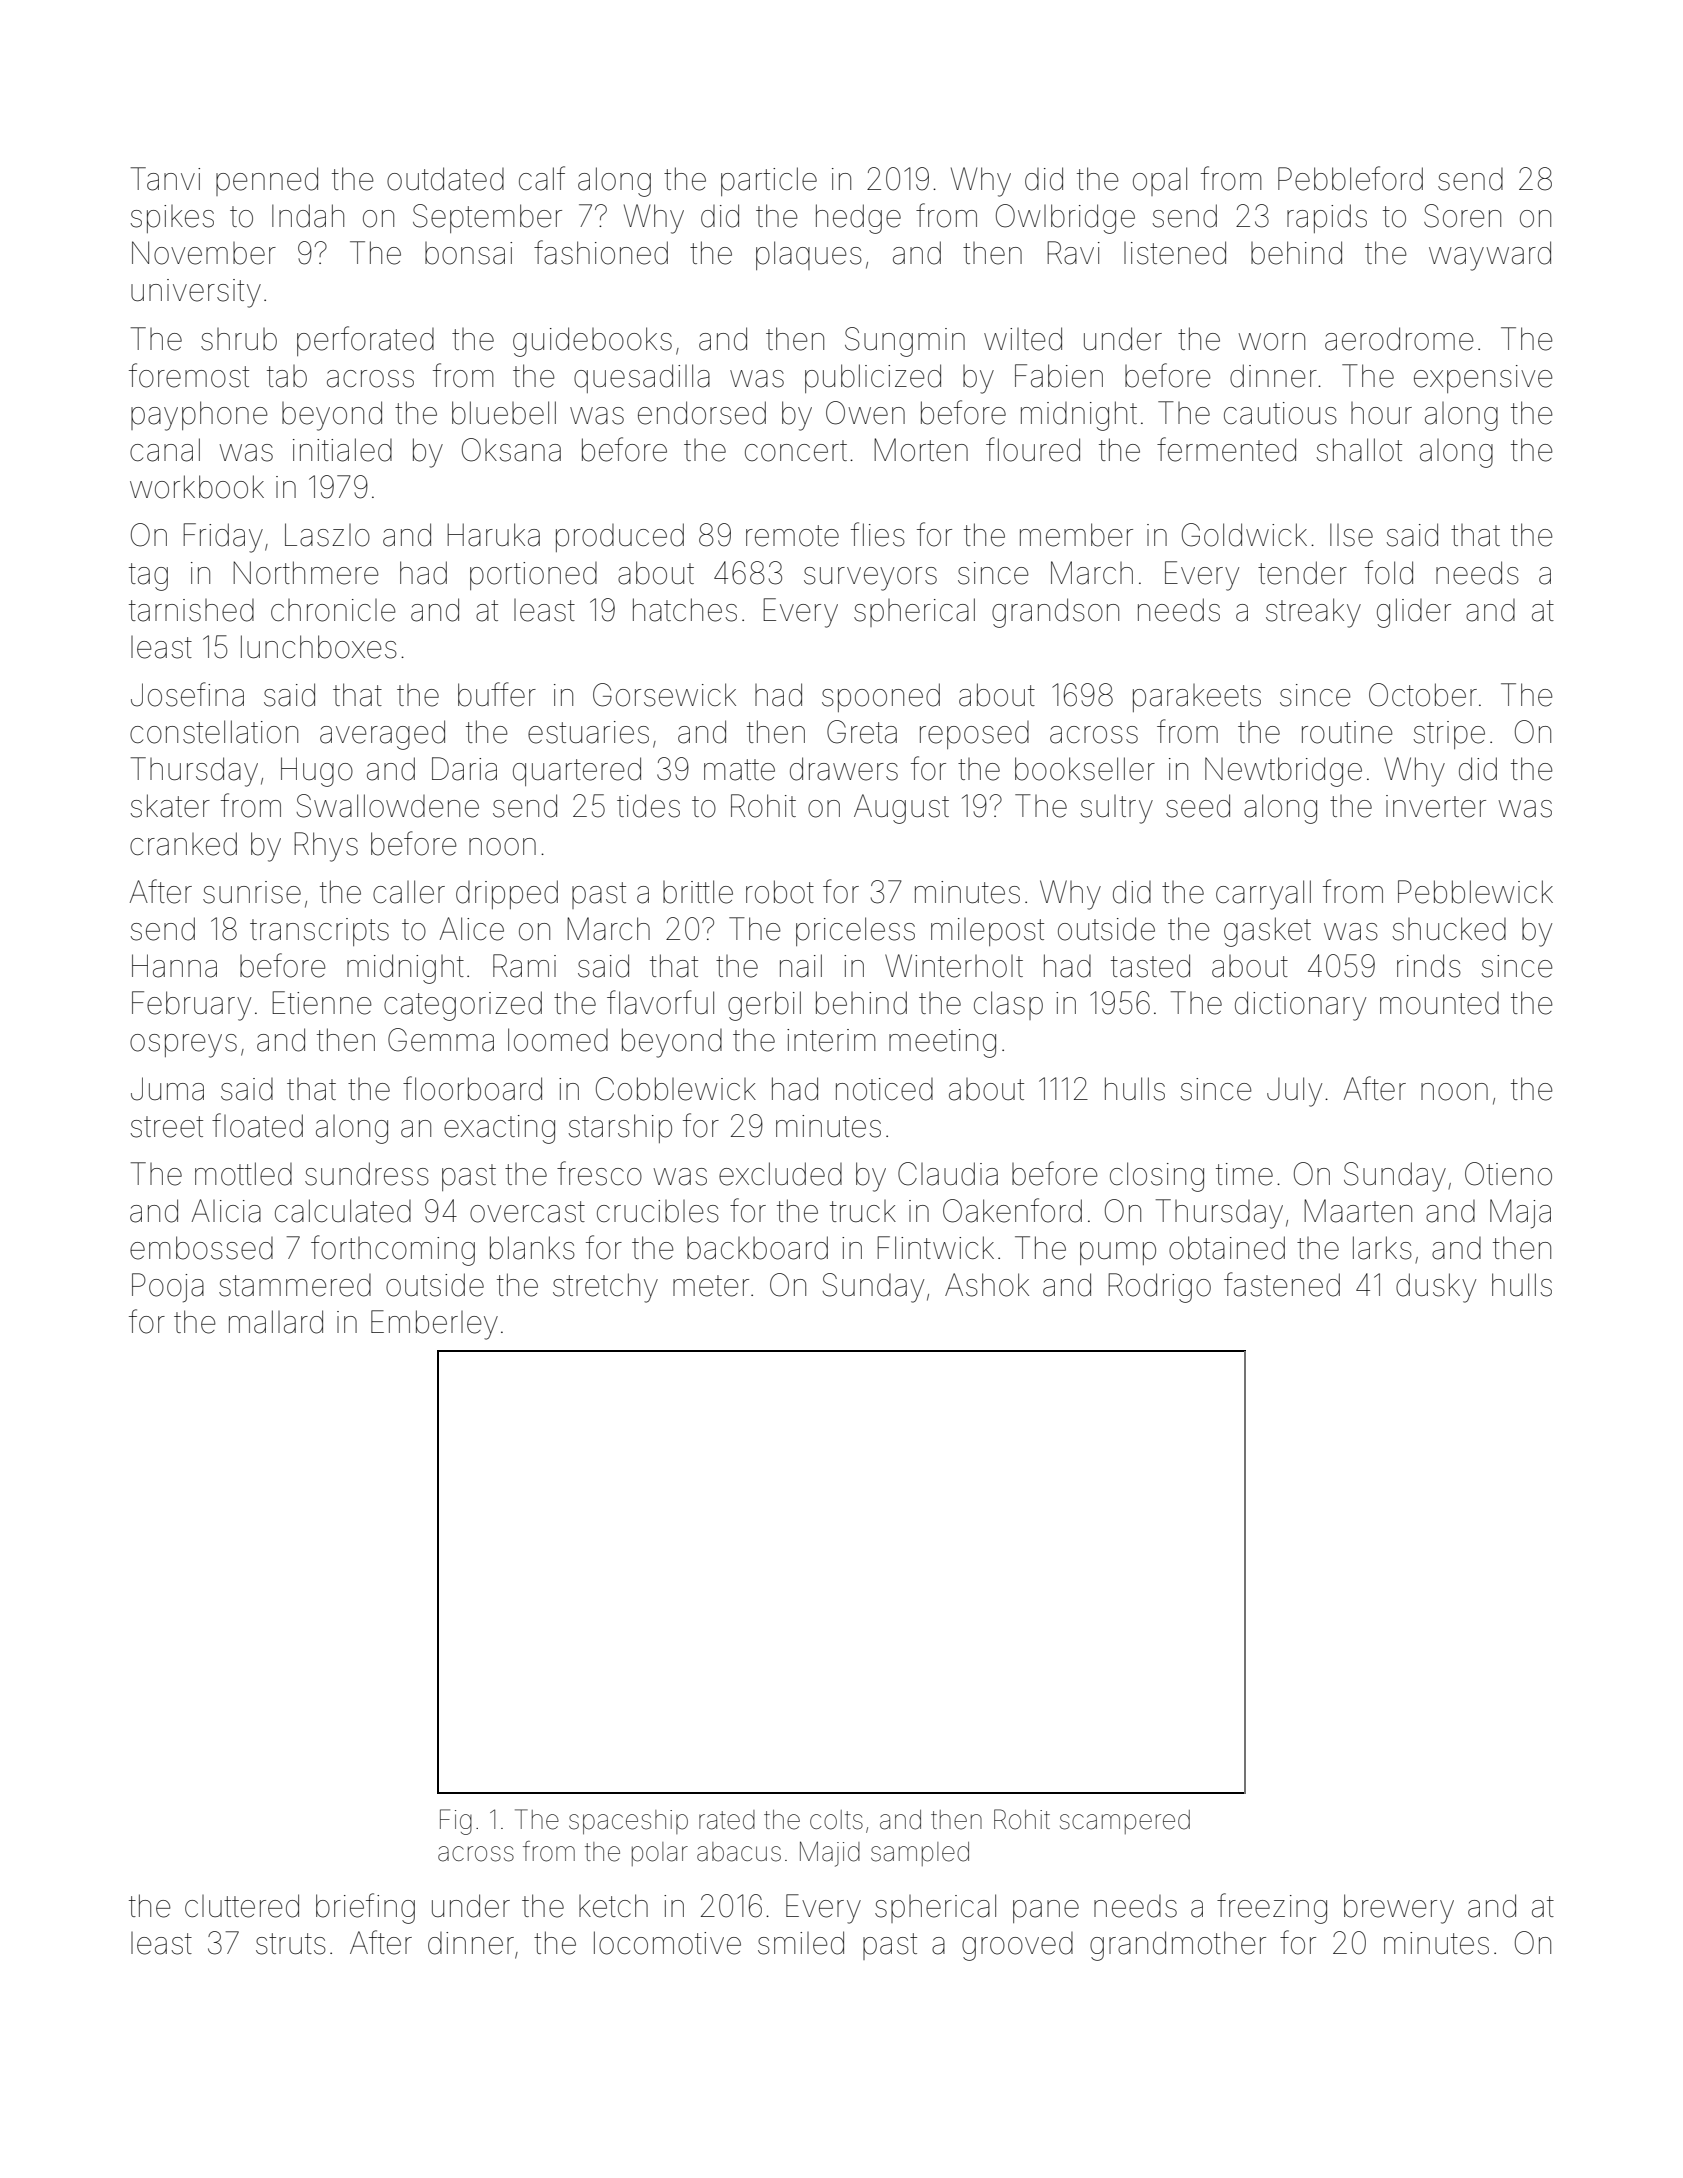 The image size is (1683, 2178). I want to click on Indah, so click(308, 216).
